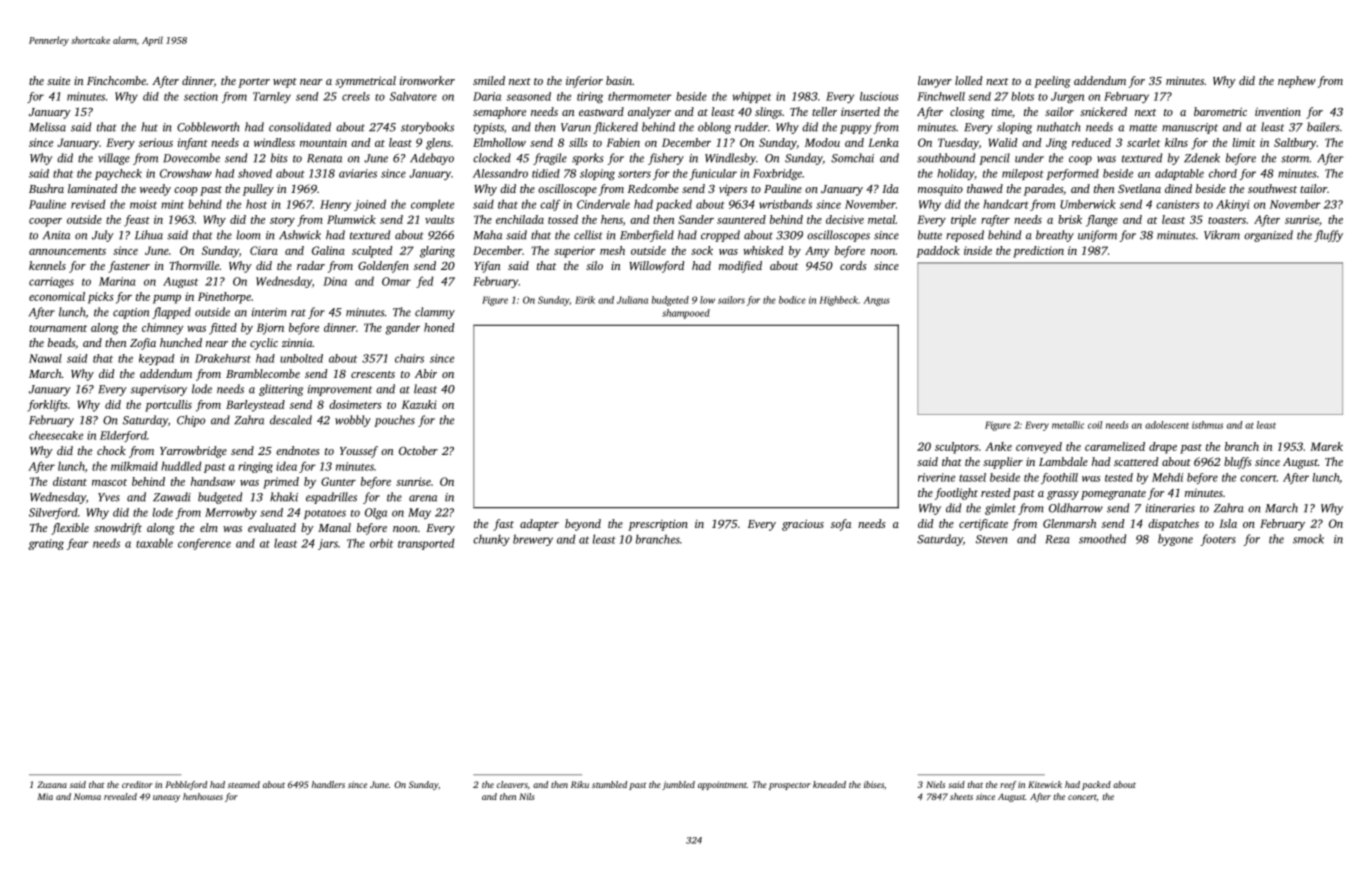 Image resolution: width=1372 pixels, height=887 pixels. I want to click on nephew, so click(1297, 82).
